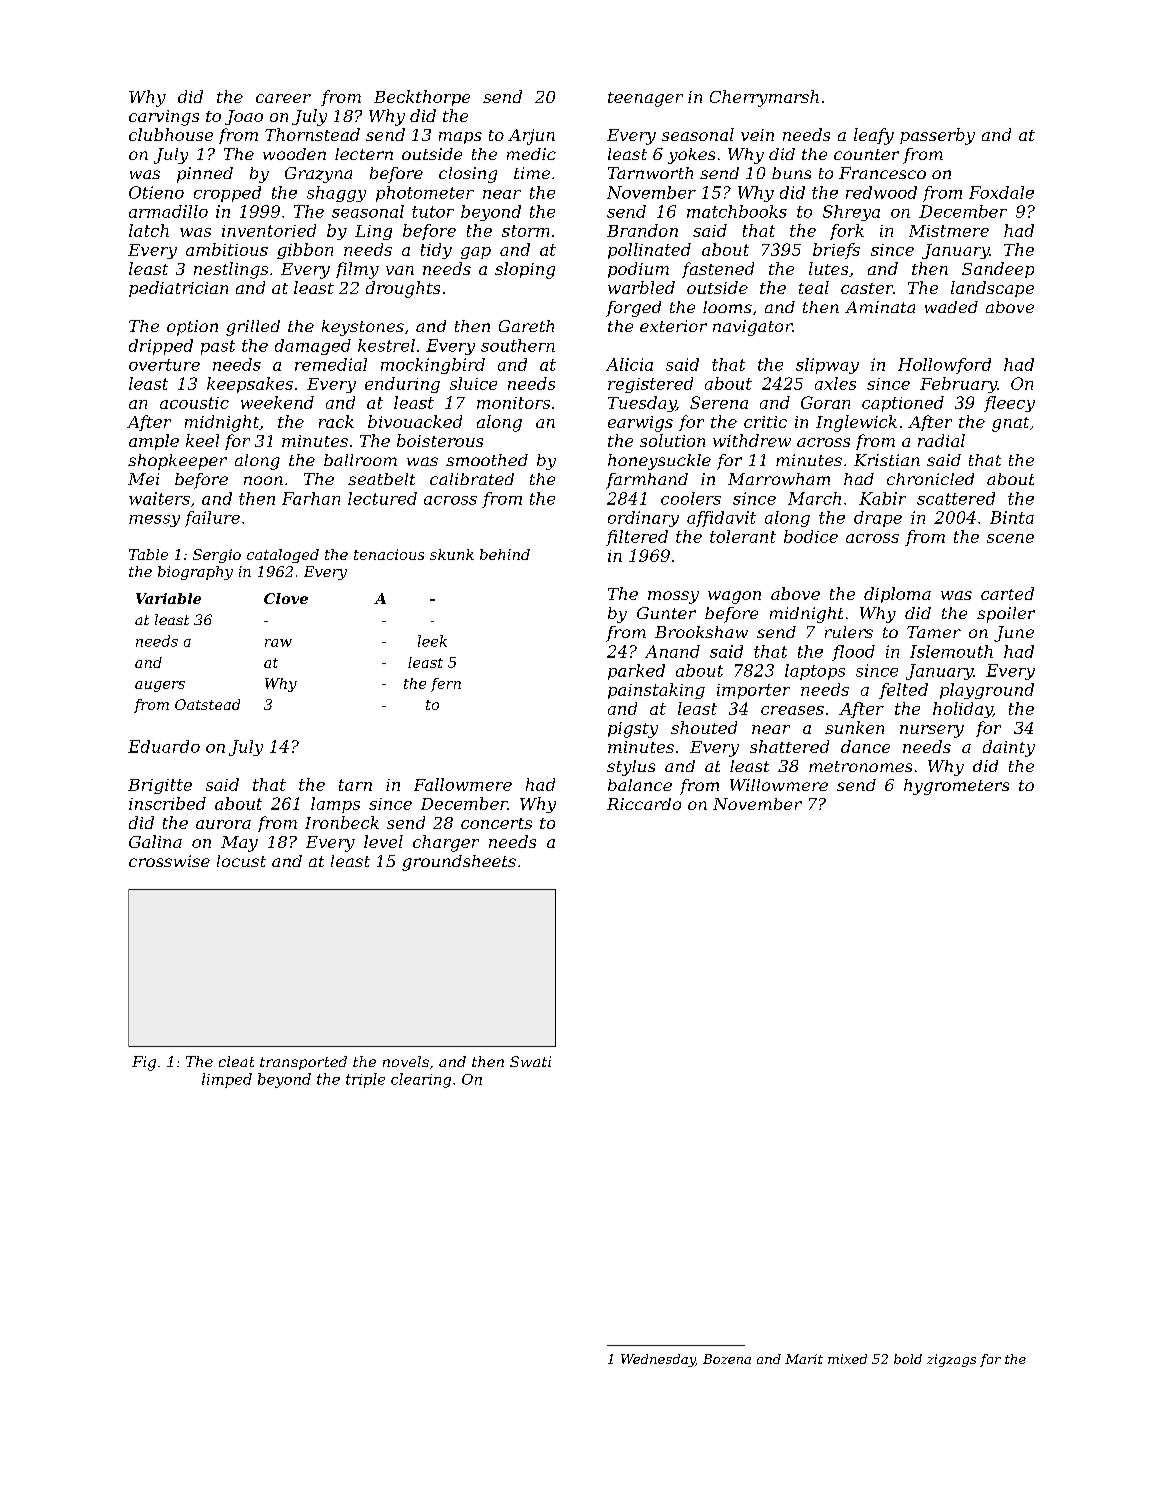 The height and width of the screenshot is (1505, 1163). I want to click on clearing, so click(421, 1080).
